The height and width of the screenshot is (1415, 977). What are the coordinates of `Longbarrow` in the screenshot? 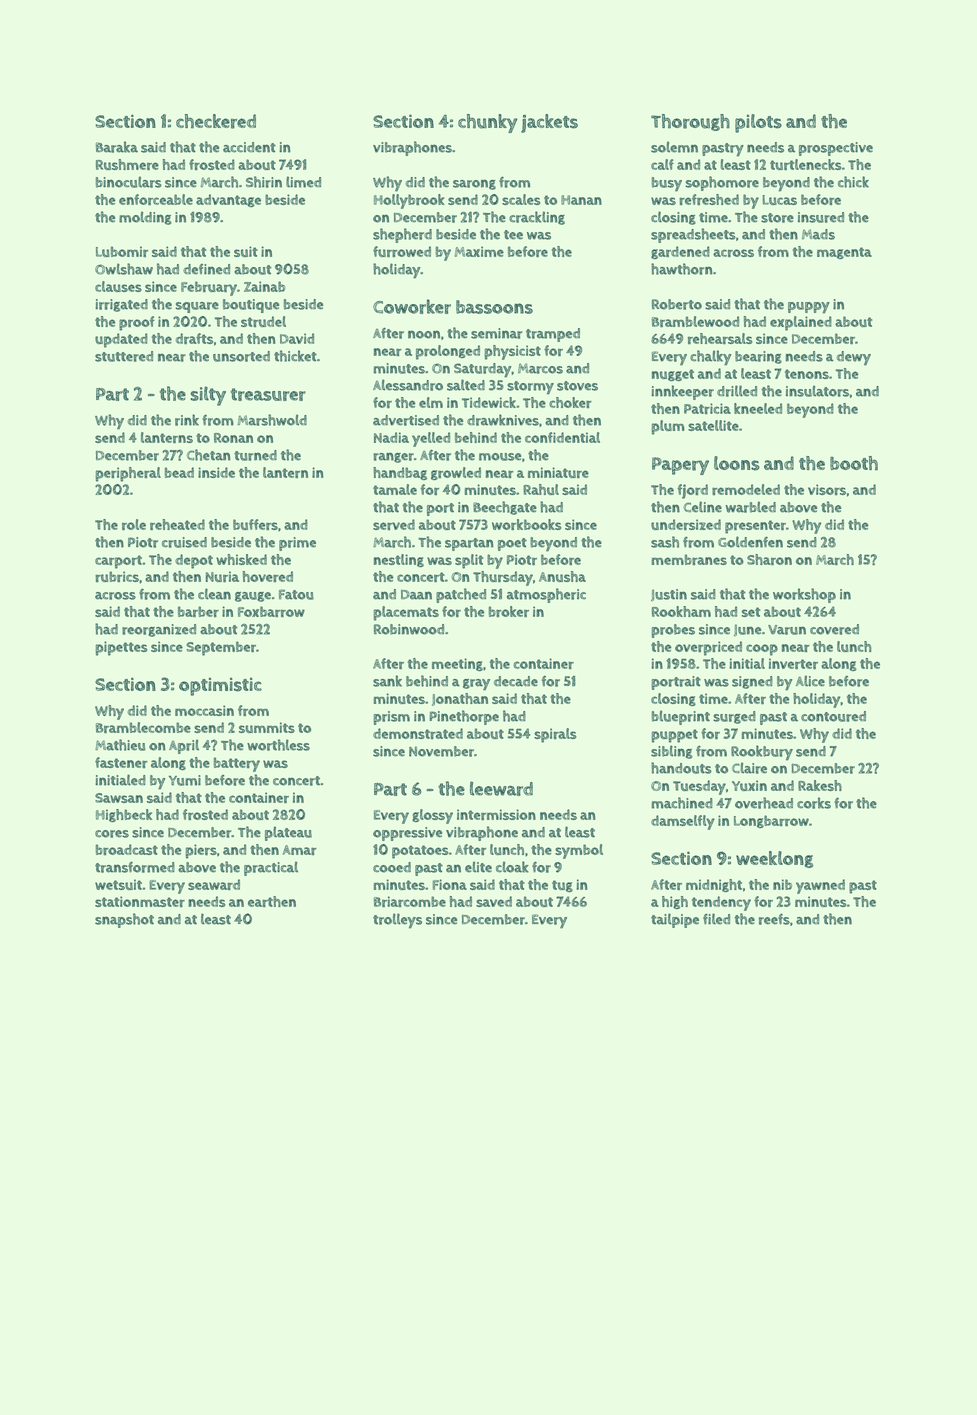 It's located at (771, 821).
